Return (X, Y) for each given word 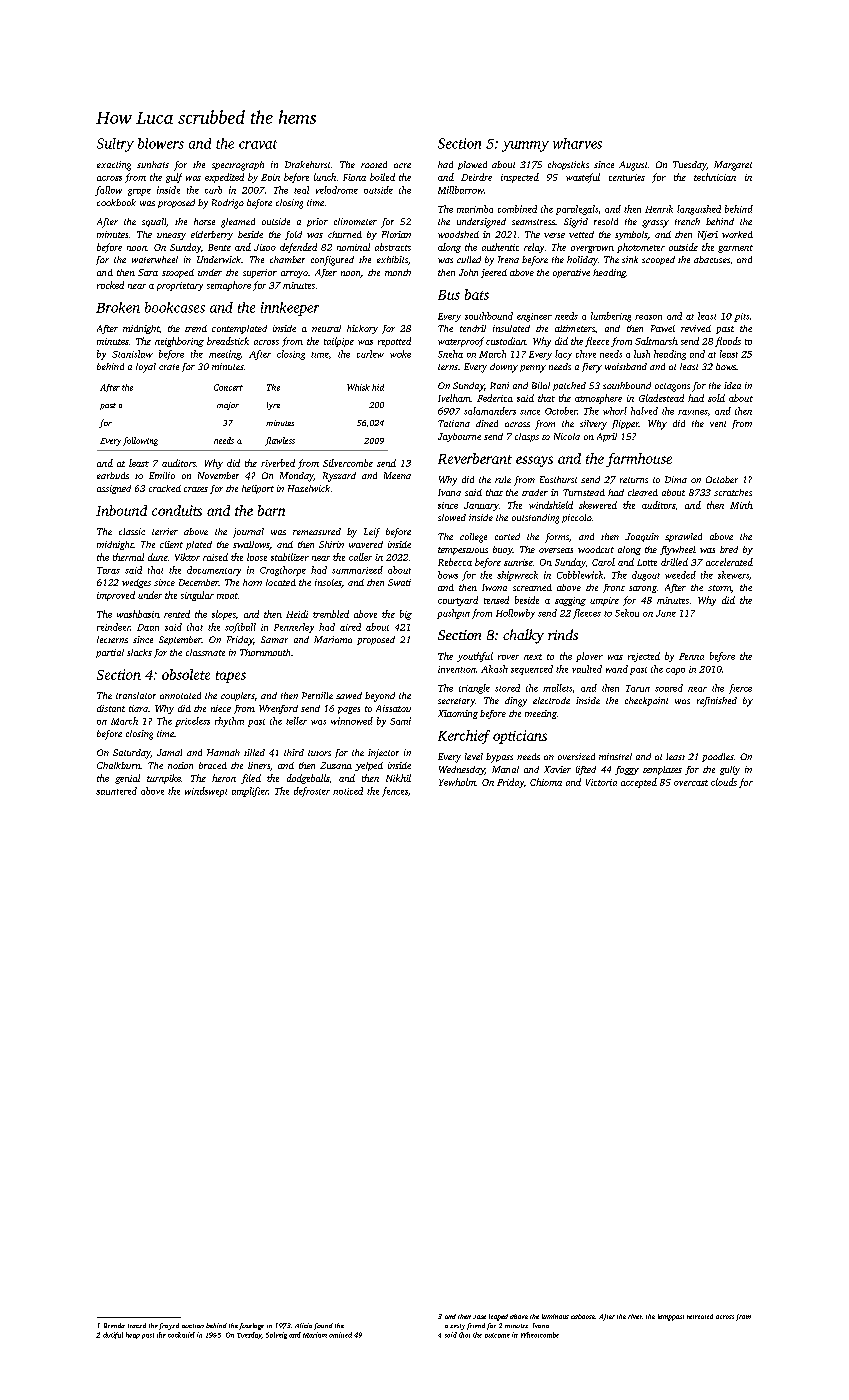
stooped (178, 273)
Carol (603, 562)
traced (137, 1325)
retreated (700, 1316)
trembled (331, 614)
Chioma (546, 782)
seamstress (533, 222)
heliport (258, 489)
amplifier (250, 792)
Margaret (733, 166)
